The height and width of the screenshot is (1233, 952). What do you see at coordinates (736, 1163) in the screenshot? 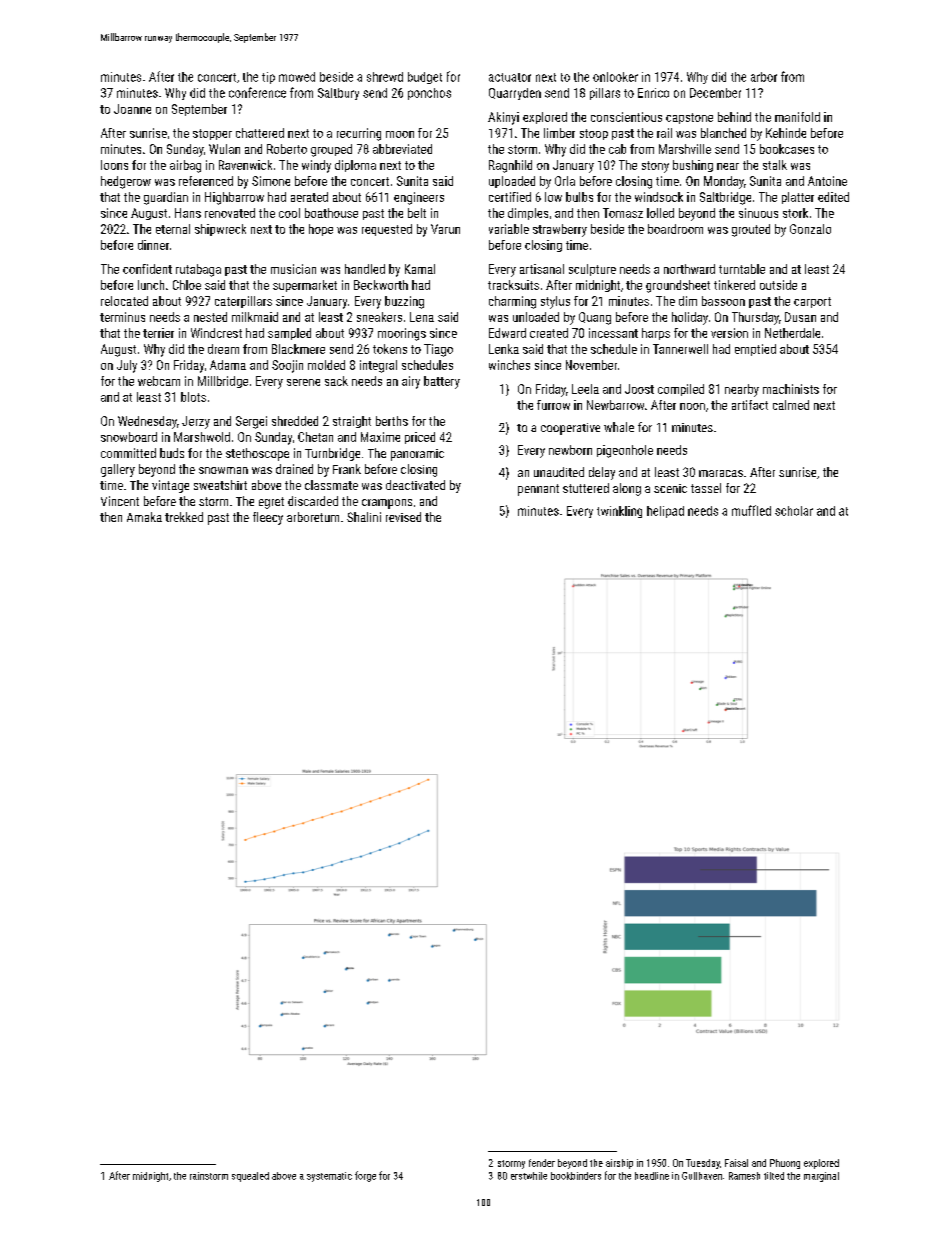
I see `Faisal` at bounding box center [736, 1163].
